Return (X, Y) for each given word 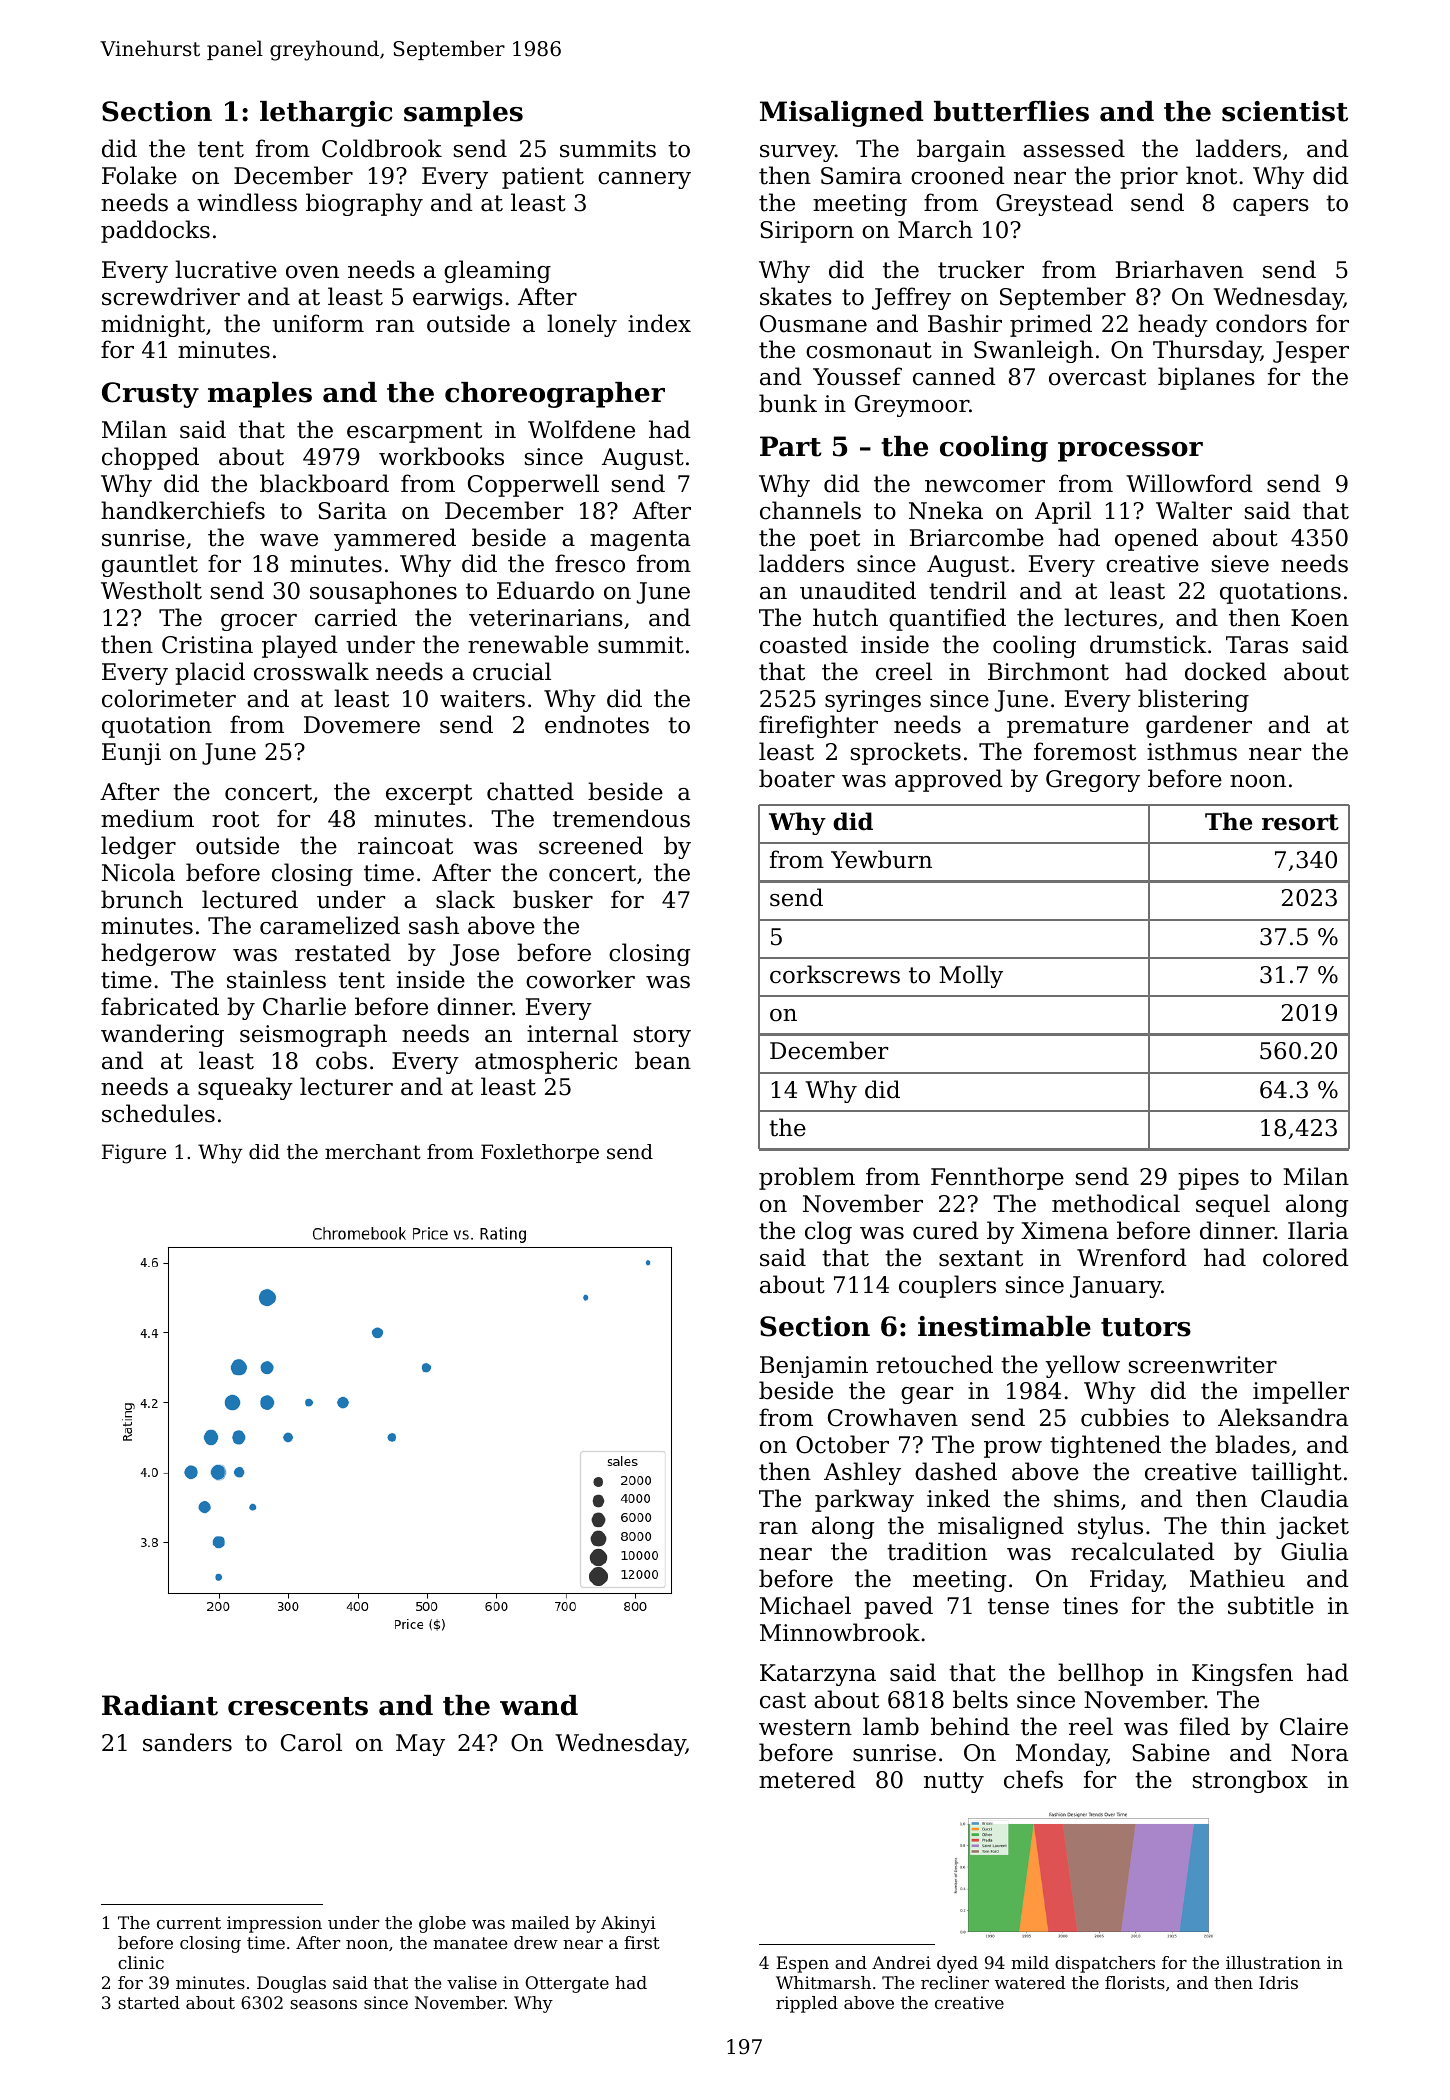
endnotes (597, 724)
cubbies (1125, 1417)
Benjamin (814, 1367)
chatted (530, 791)
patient (543, 178)
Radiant (160, 1705)
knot (1211, 175)
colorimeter (169, 698)
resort (1300, 822)
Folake (139, 175)
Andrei (901, 1962)
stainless (276, 979)
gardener (1199, 726)
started (149, 2002)
